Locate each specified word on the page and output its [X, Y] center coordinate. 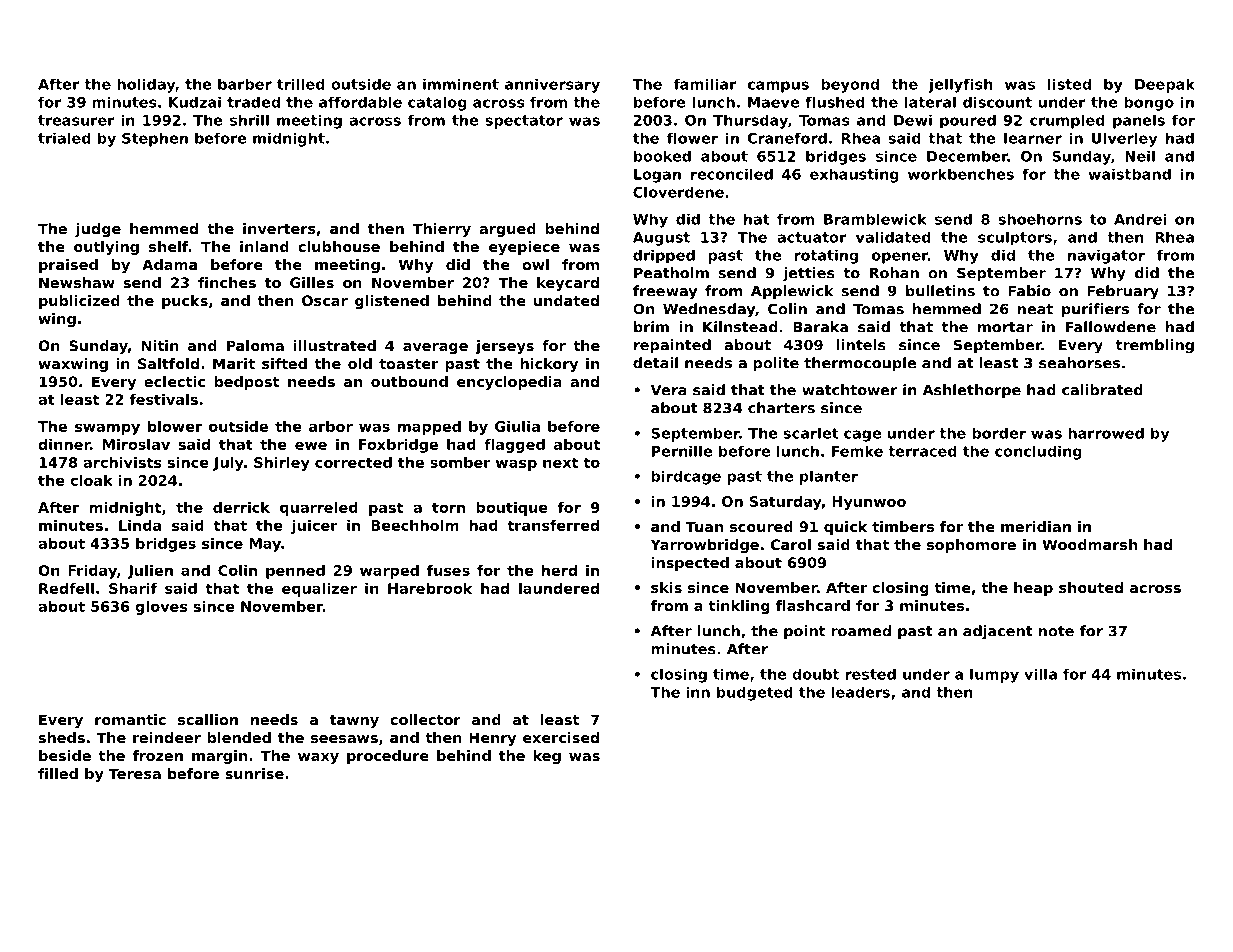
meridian [1036, 526]
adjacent [998, 632]
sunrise [254, 773]
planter [829, 478]
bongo [1149, 103]
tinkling [739, 607]
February [1123, 292]
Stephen [155, 139]
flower [692, 138]
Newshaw [77, 282]
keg [547, 757]
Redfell [66, 588]
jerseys [505, 347]
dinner [64, 444]
